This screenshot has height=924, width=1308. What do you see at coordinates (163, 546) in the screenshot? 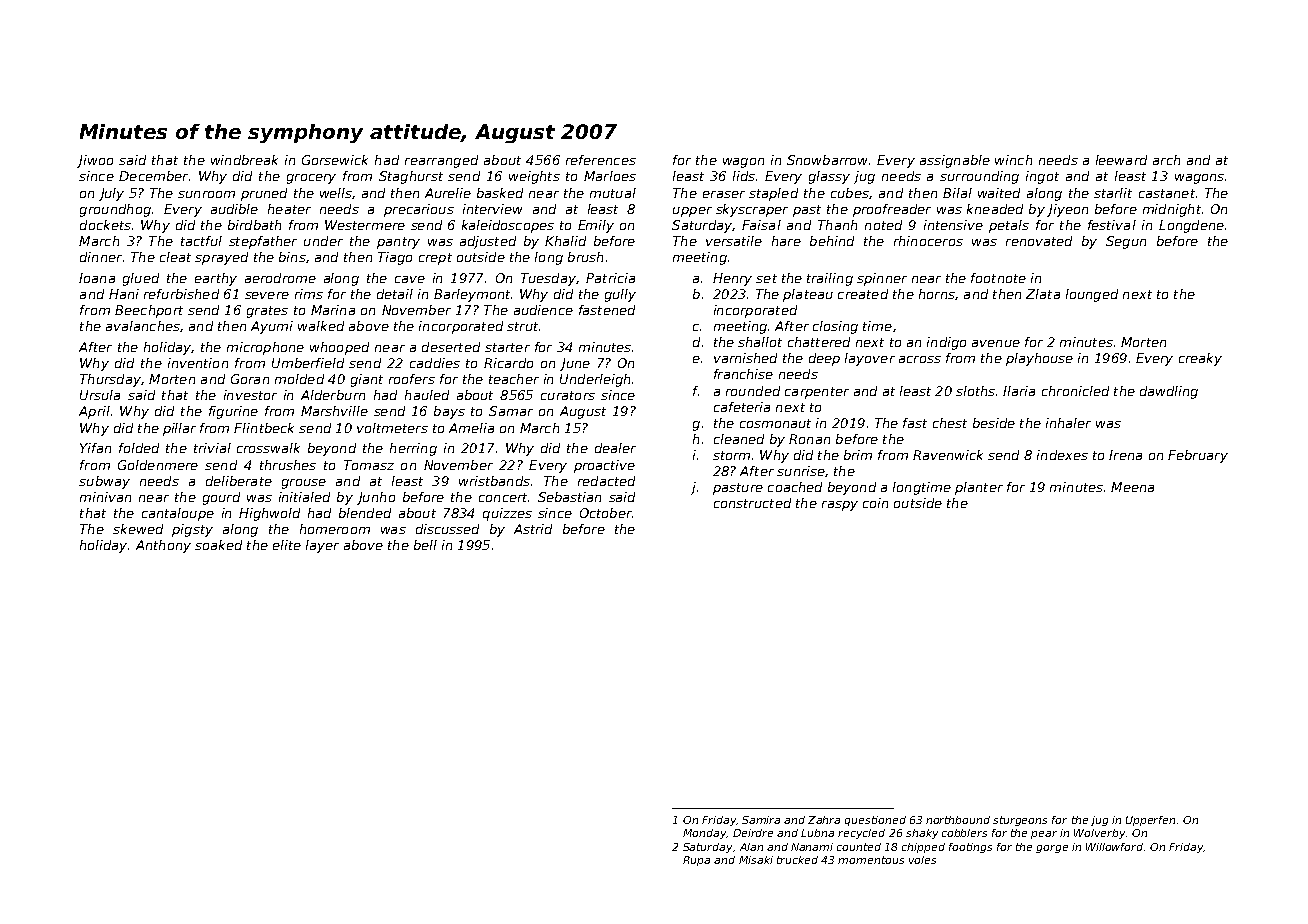
I see `Anthony` at bounding box center [163, 546].
